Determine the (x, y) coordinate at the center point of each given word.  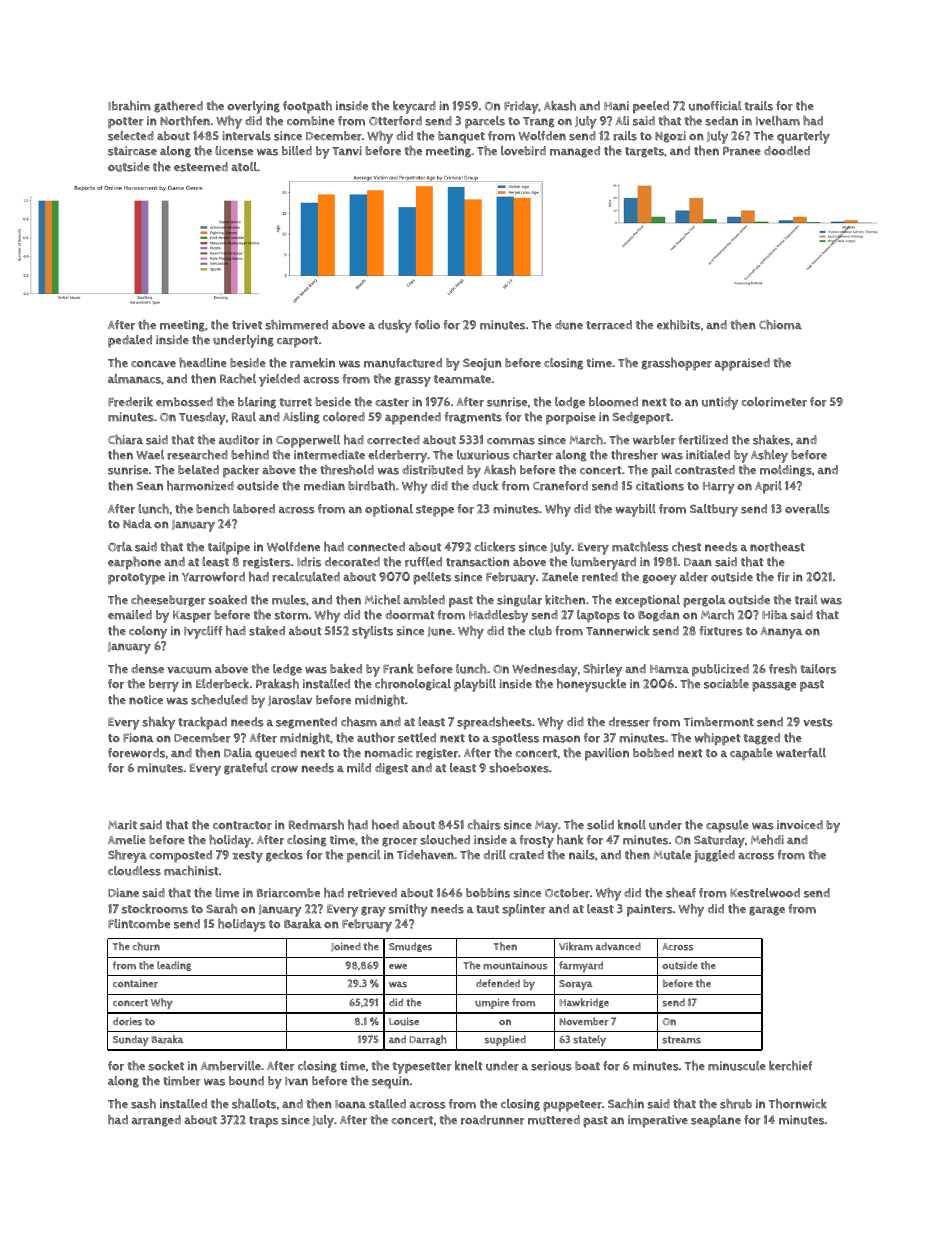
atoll (244, 167)
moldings (786, 471)
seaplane (716, 1121)
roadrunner (493, 1120)
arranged (156, 1121)
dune (569, 325)
